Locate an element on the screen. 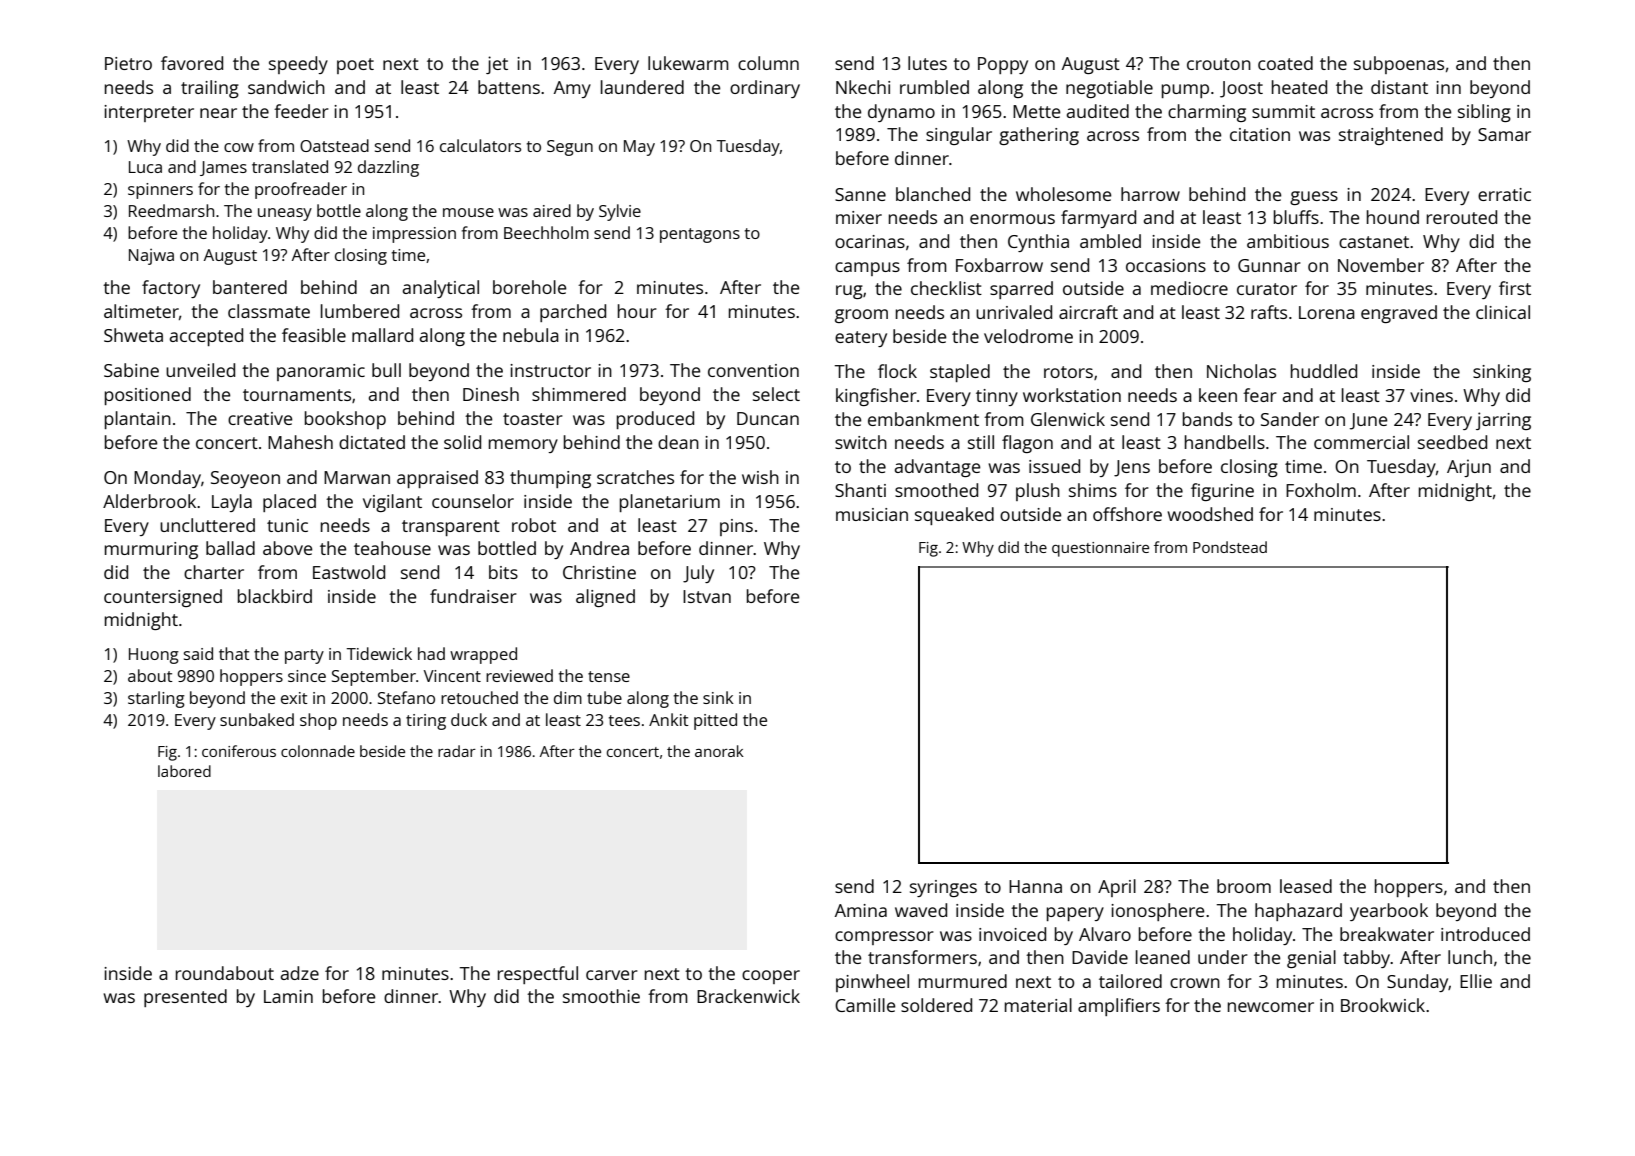 This screenshot has height=1156, width=1635. presented is located at coordinates (185, 998).
